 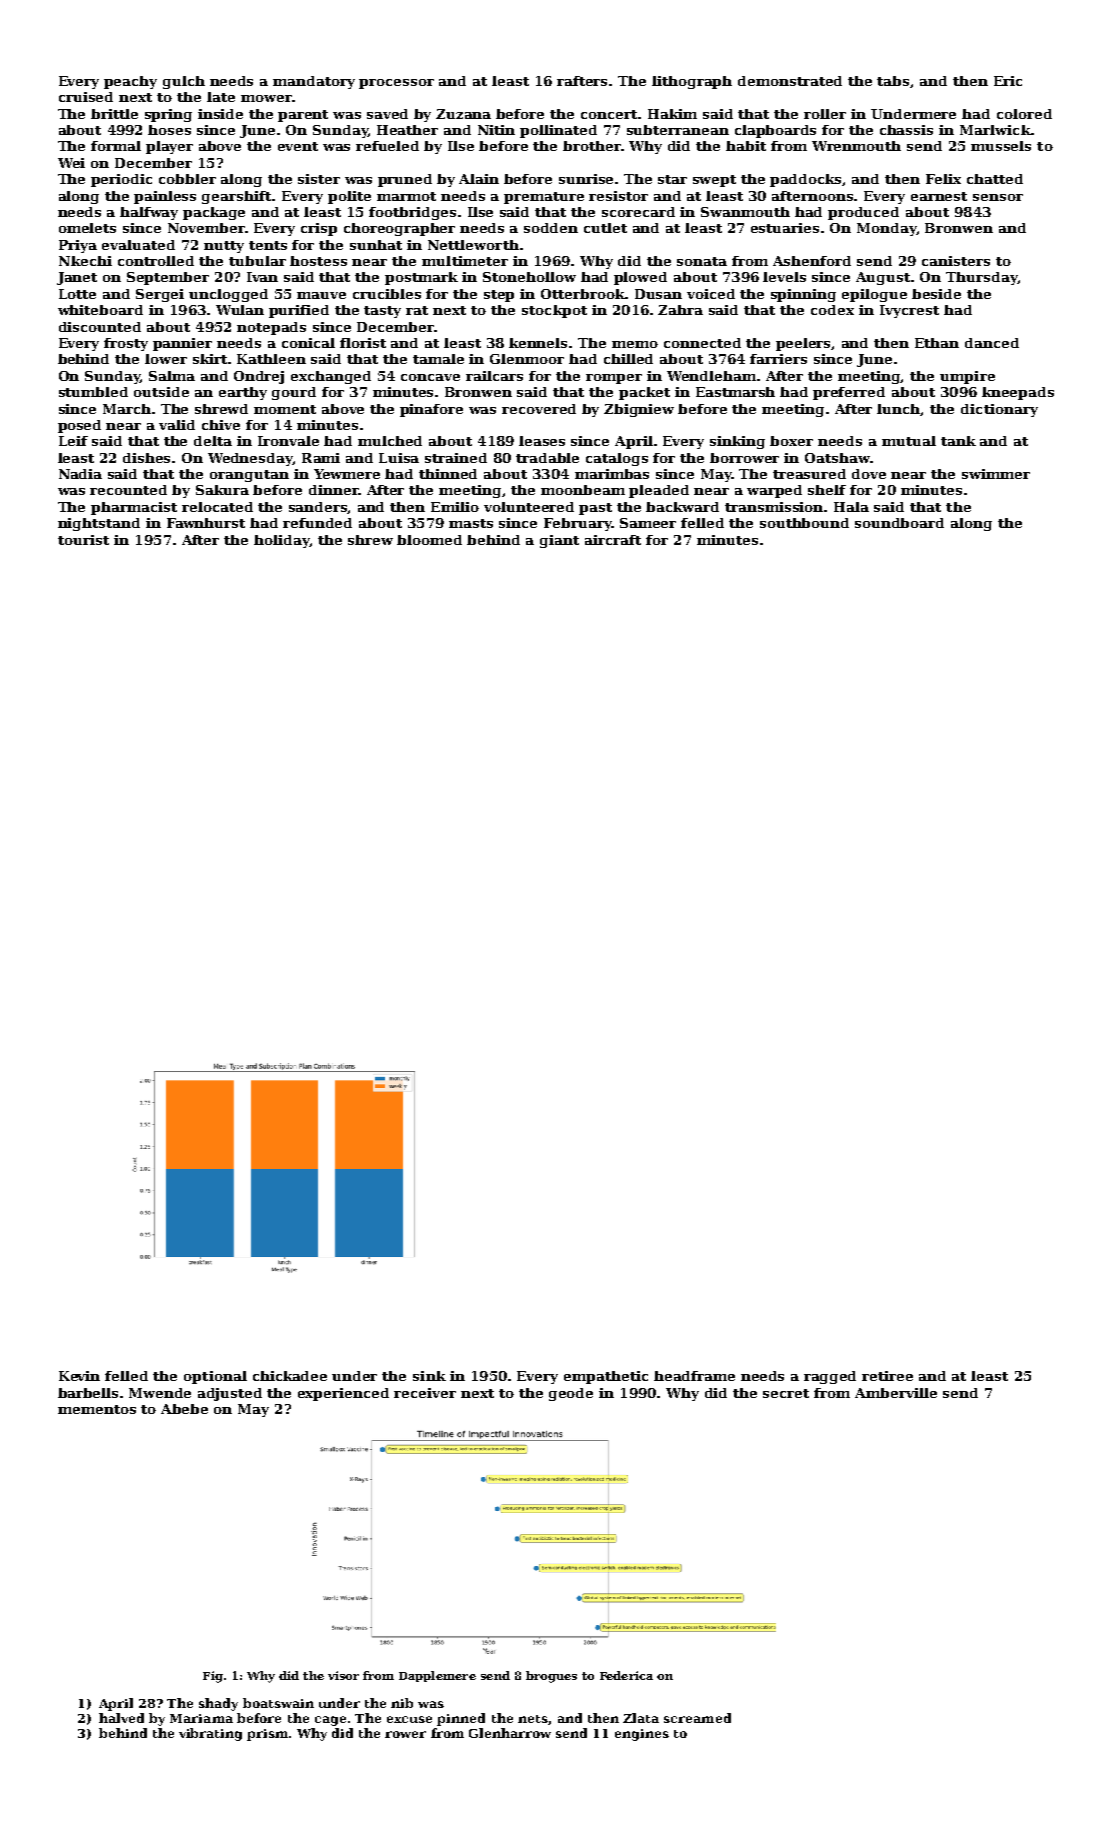 What do you see at coordinates (510, 1733) in the document?
I see `Glenharrow` at bounding box center [510, 1733].
